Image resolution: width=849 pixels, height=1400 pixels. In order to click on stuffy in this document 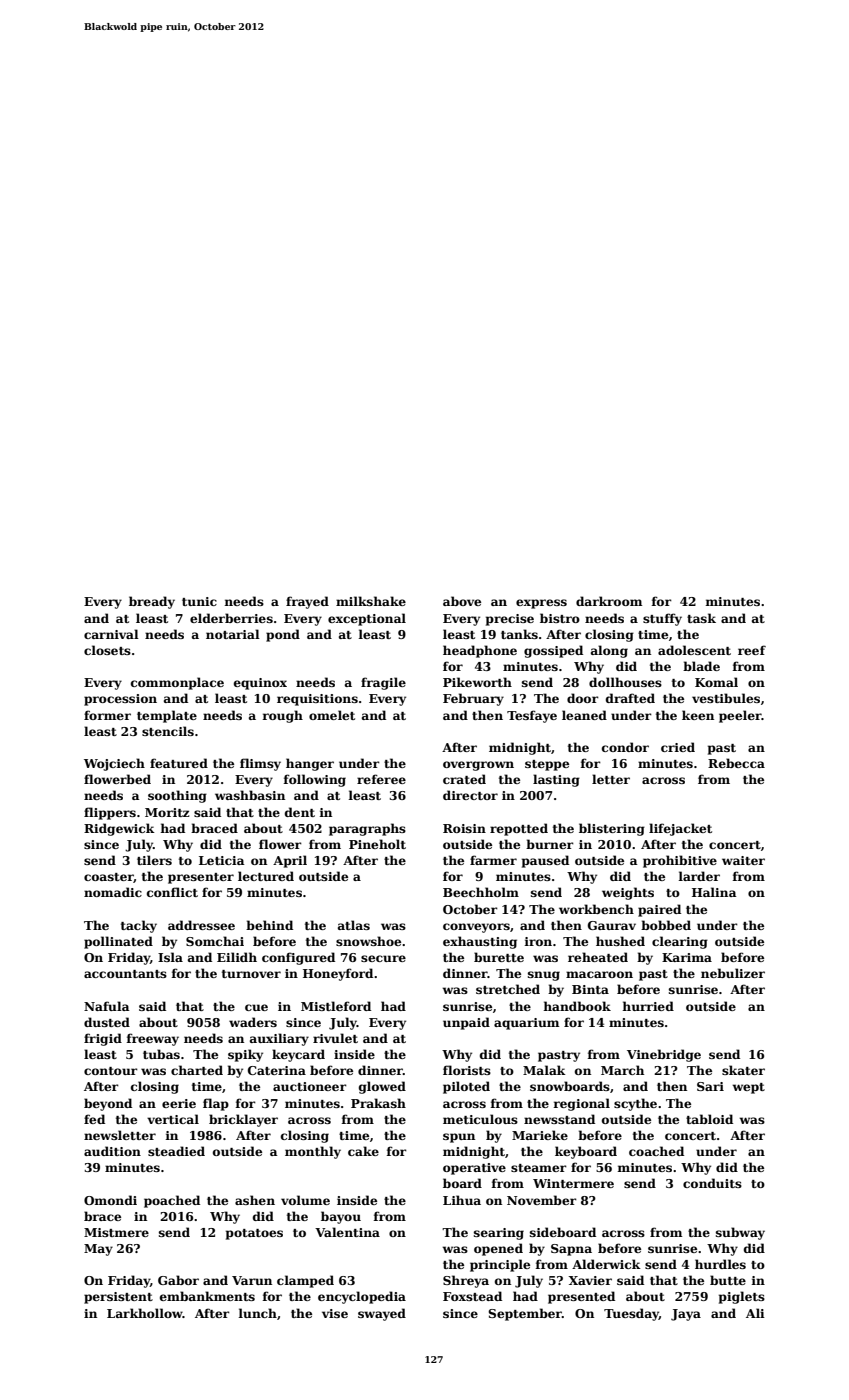, I will do `click(662, 619)`.
